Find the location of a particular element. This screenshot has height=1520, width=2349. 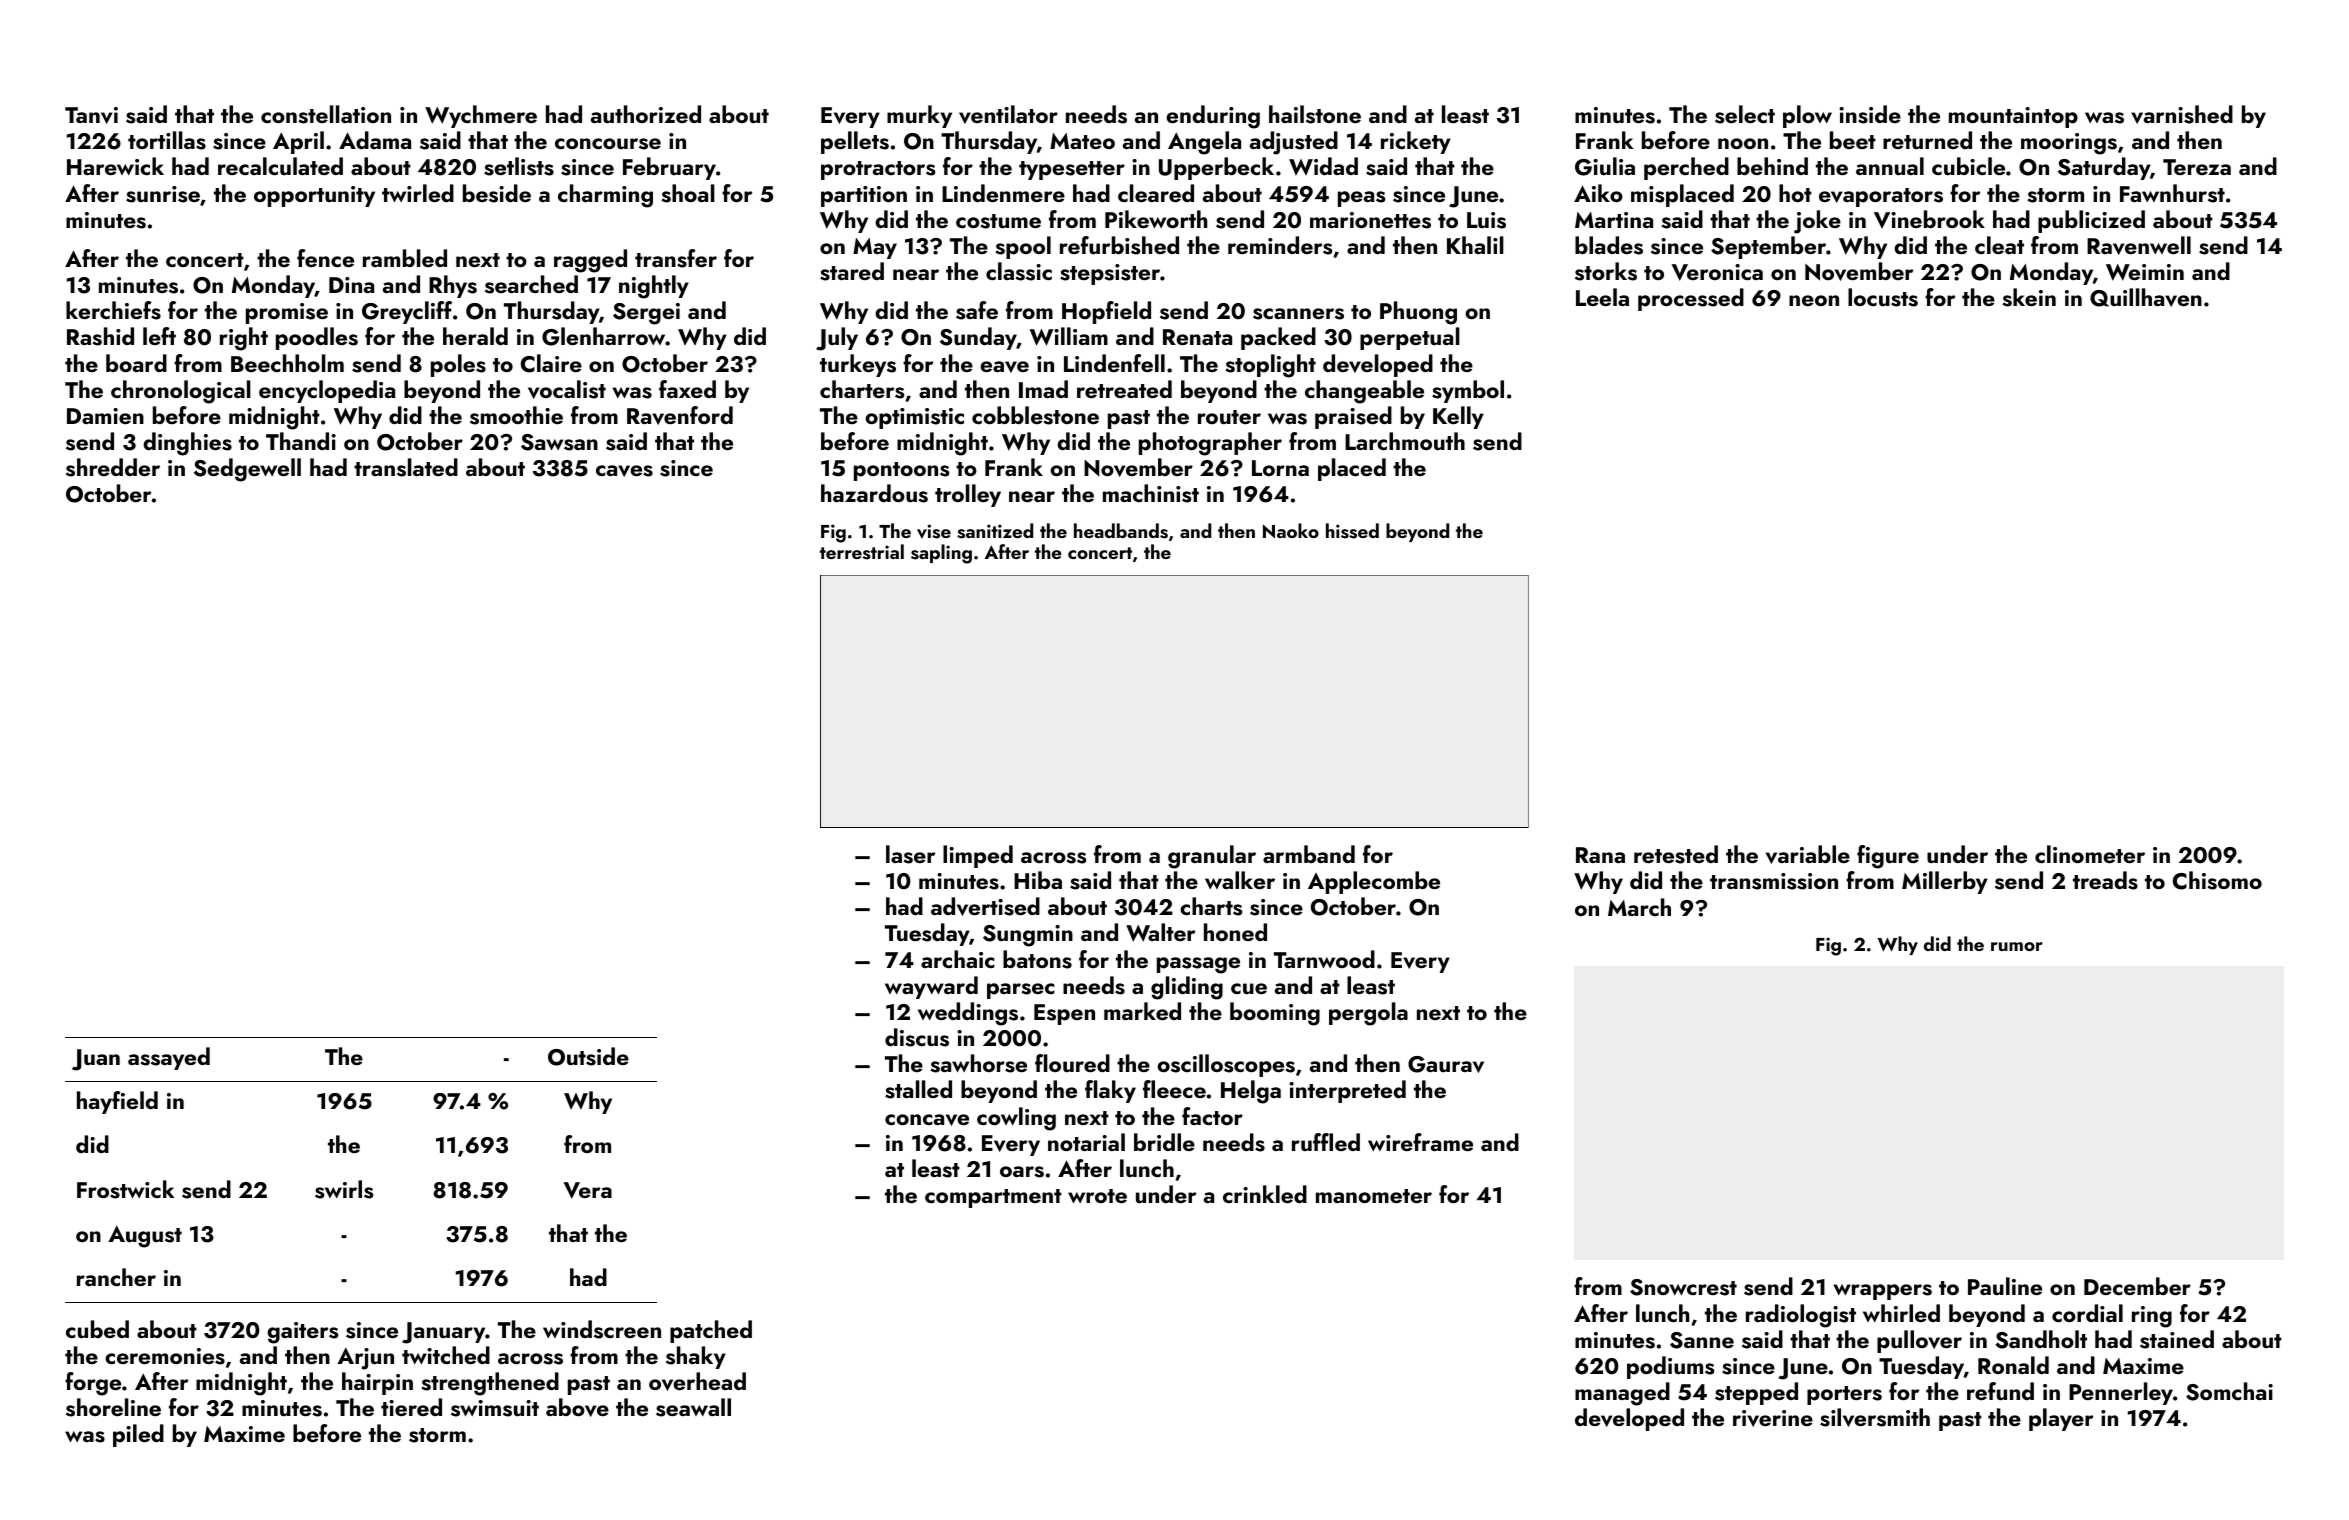

July is located at coordinates (837, 339).
